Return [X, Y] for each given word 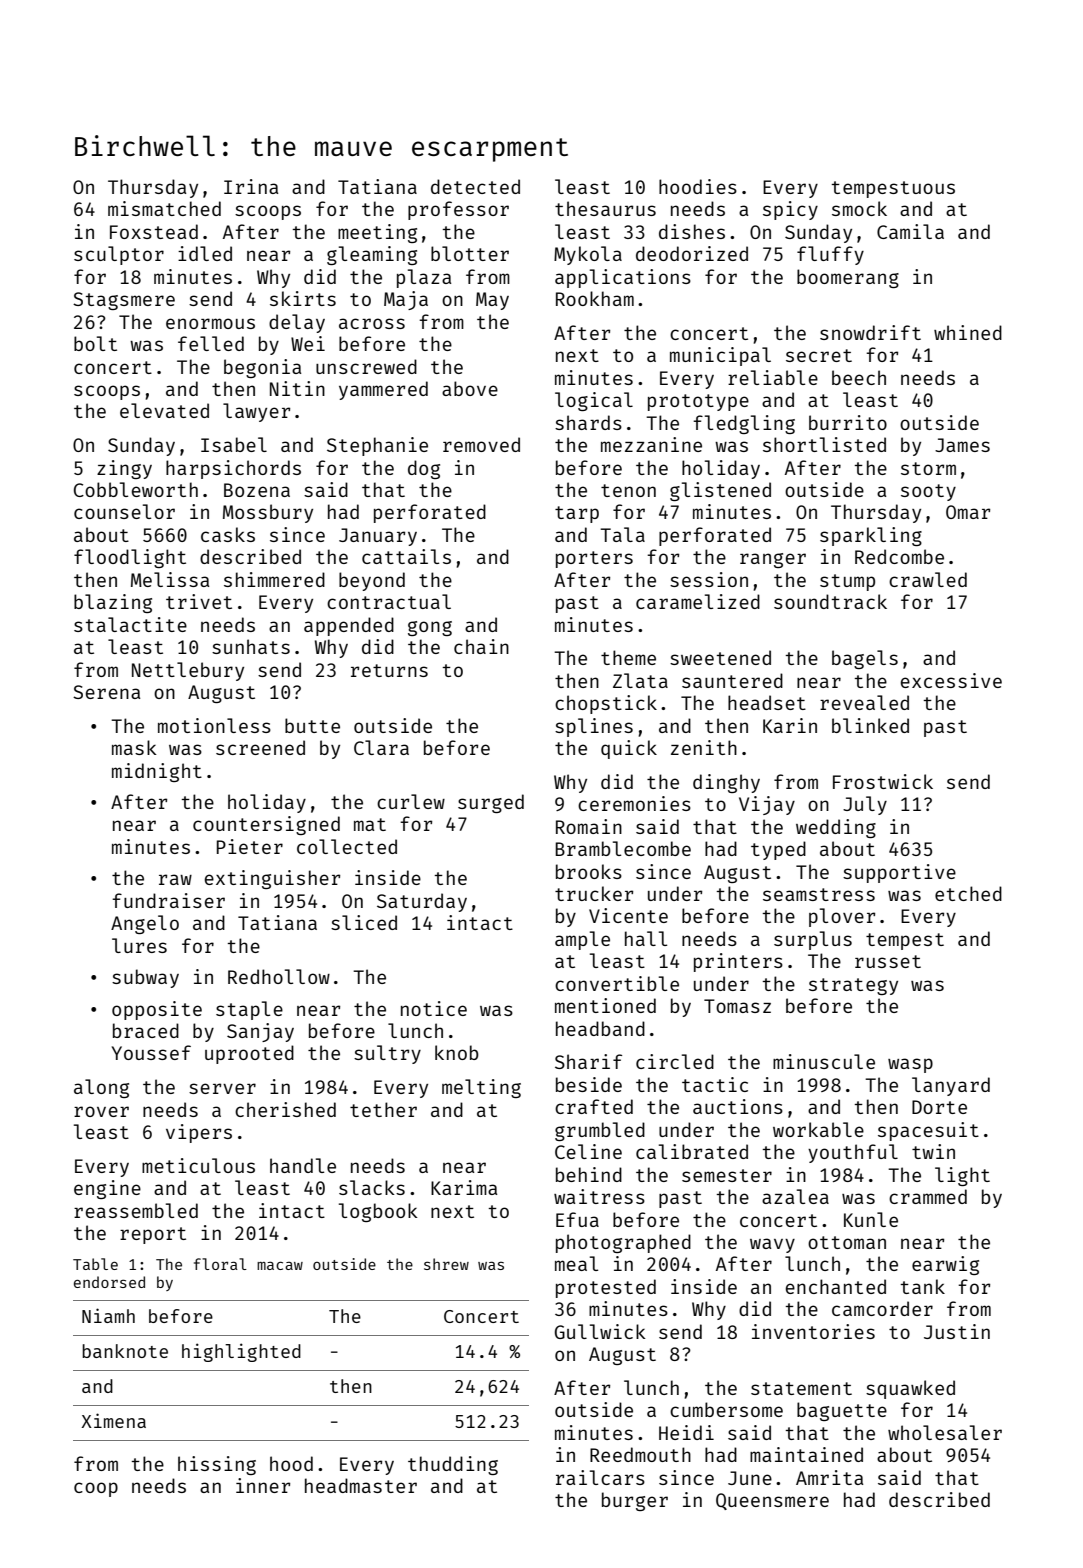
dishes [692, 231]
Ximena [114, 1420]
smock [859, 208]
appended [349, 626]
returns [389, 670]
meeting [377, 233]
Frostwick [883, 781]
